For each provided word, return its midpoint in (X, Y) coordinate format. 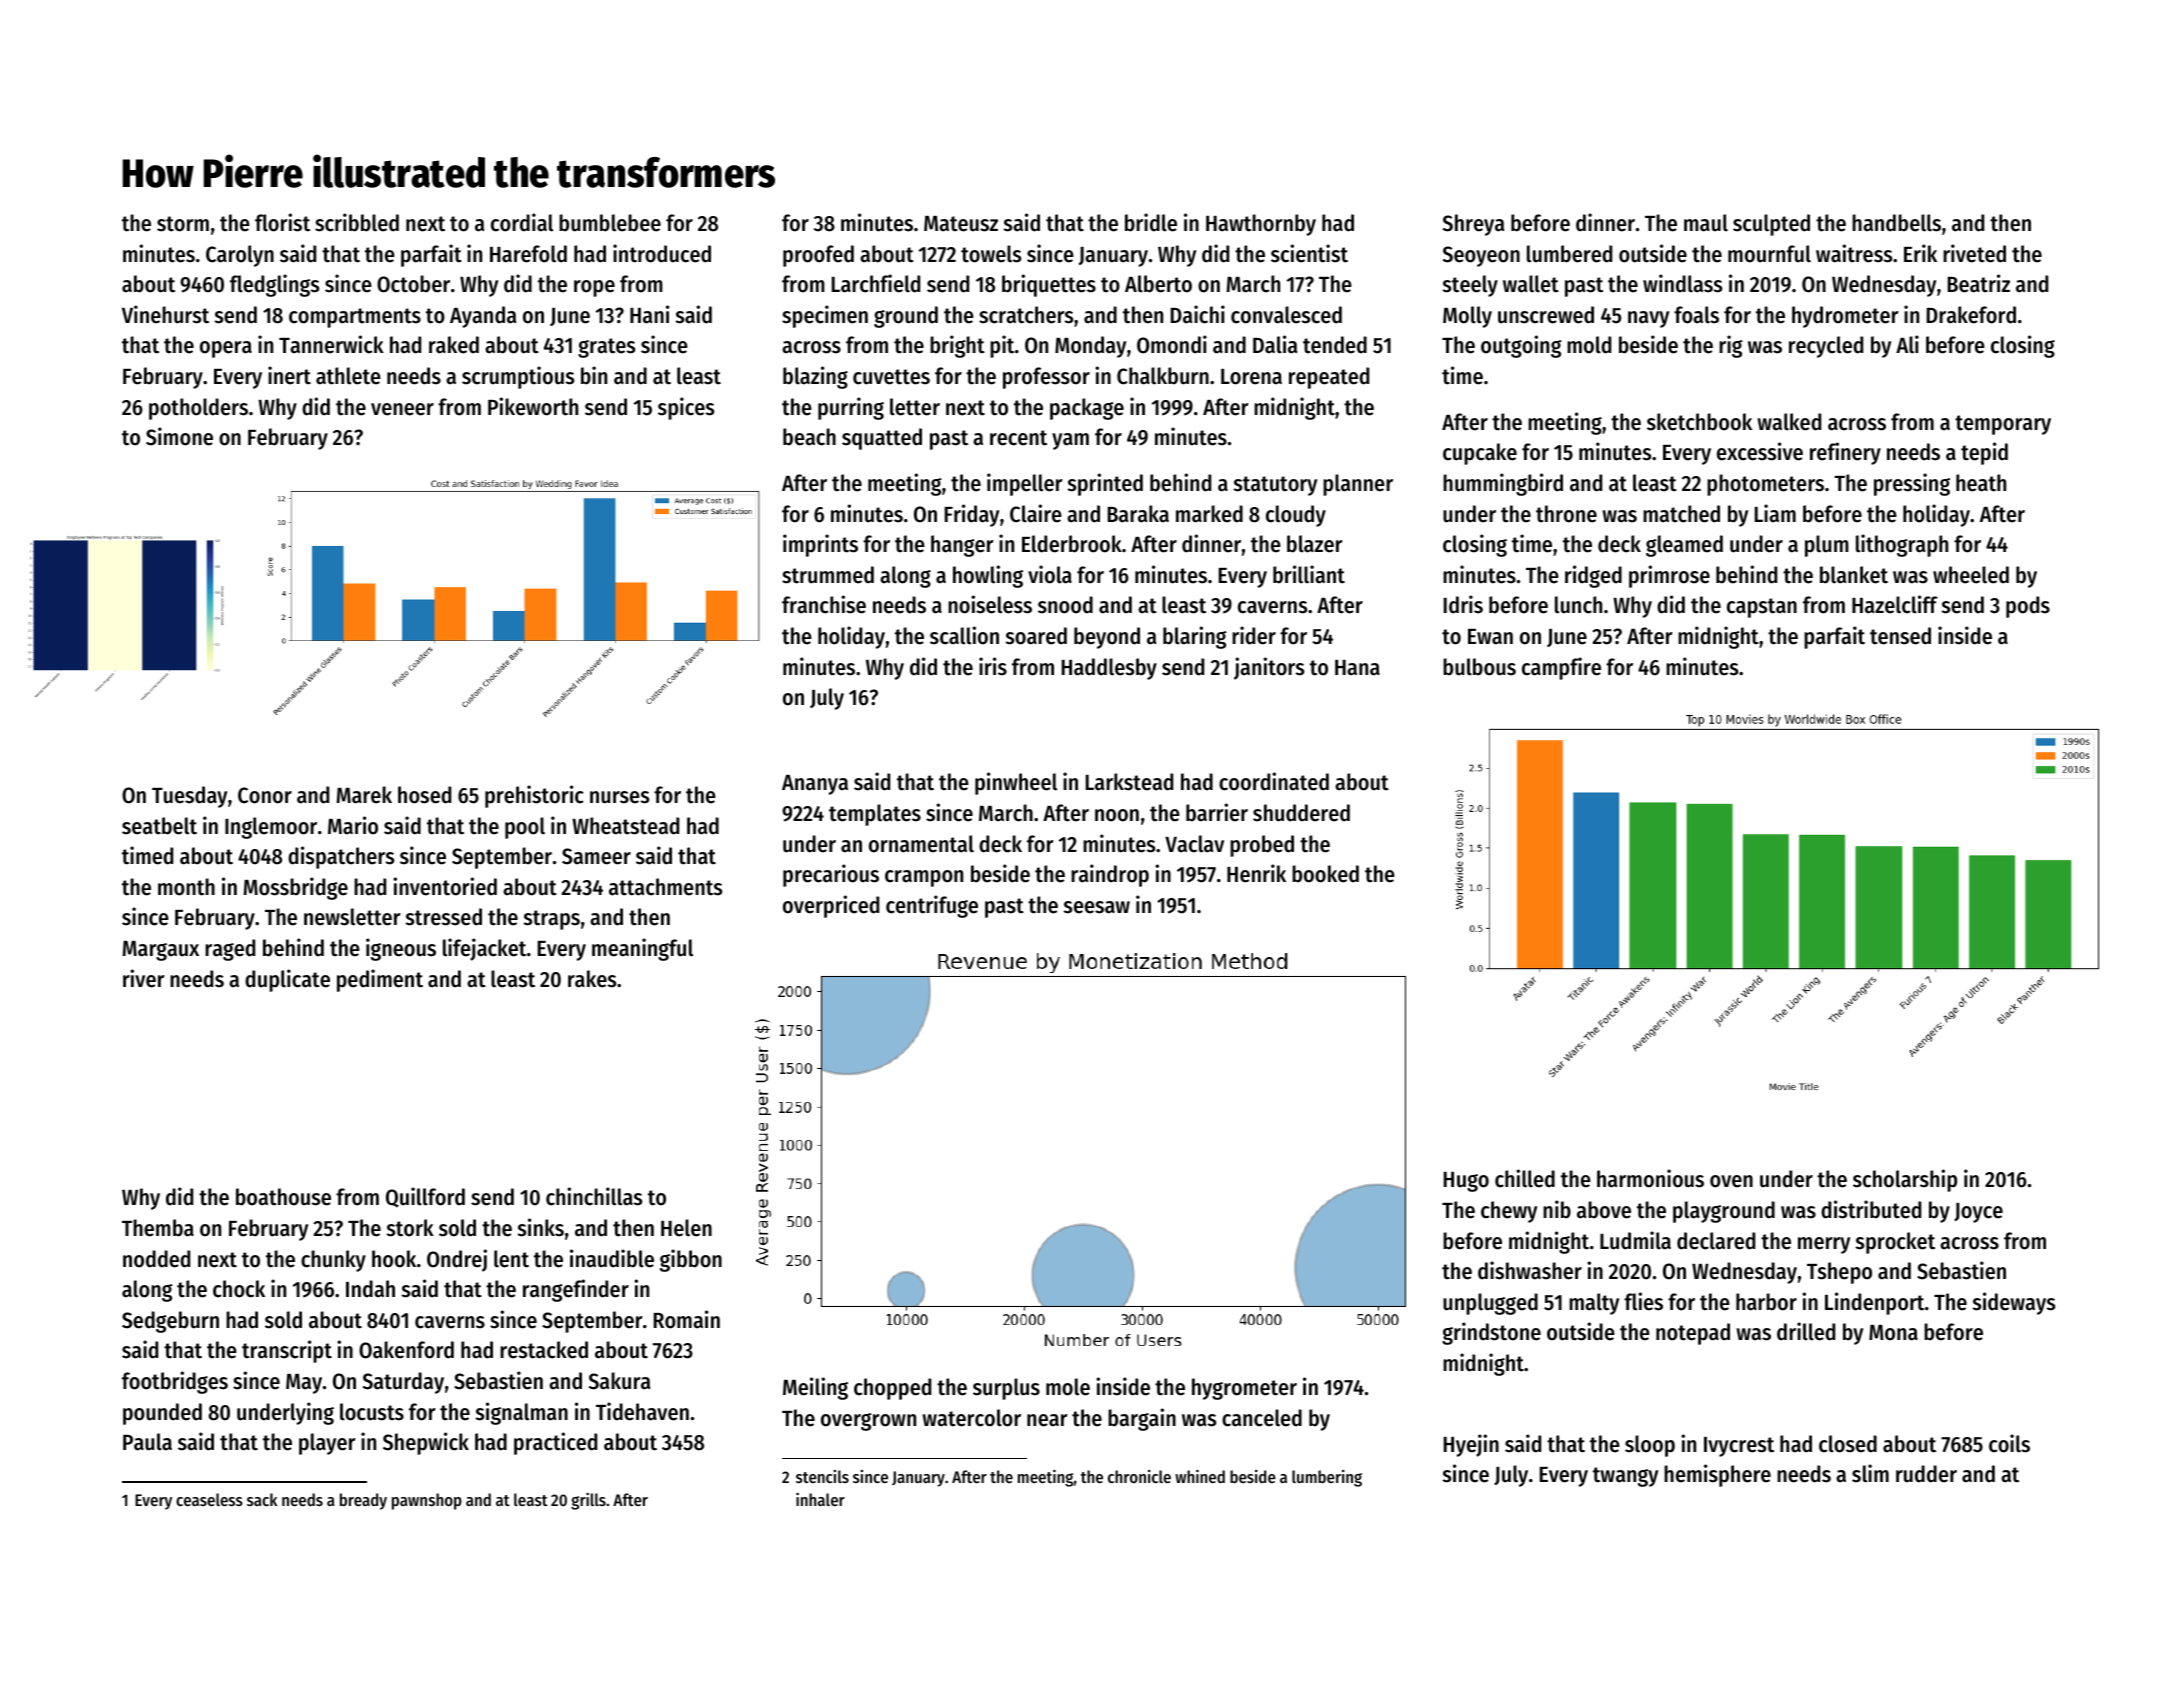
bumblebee (610, 223)
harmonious (1650, 1178)
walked (1789, 422)
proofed (818, 256)
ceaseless (209, 1499)
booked (1325, 874)
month (186, 887)
